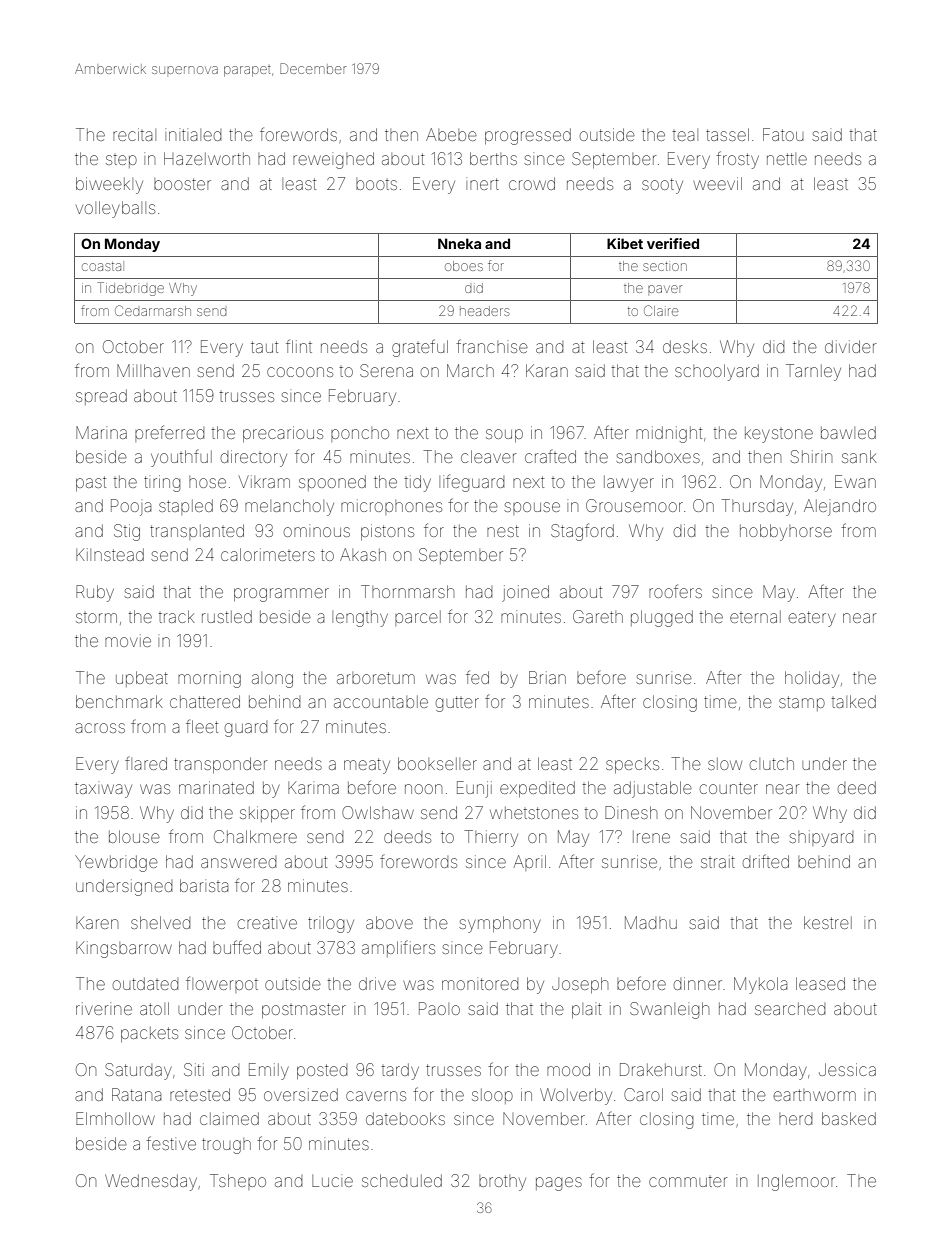 The width and height of the page is (952, 1233). What do you see at coordinates (783, 134) in the page?
I see `Fatou` at bounding box center [783, 134].
